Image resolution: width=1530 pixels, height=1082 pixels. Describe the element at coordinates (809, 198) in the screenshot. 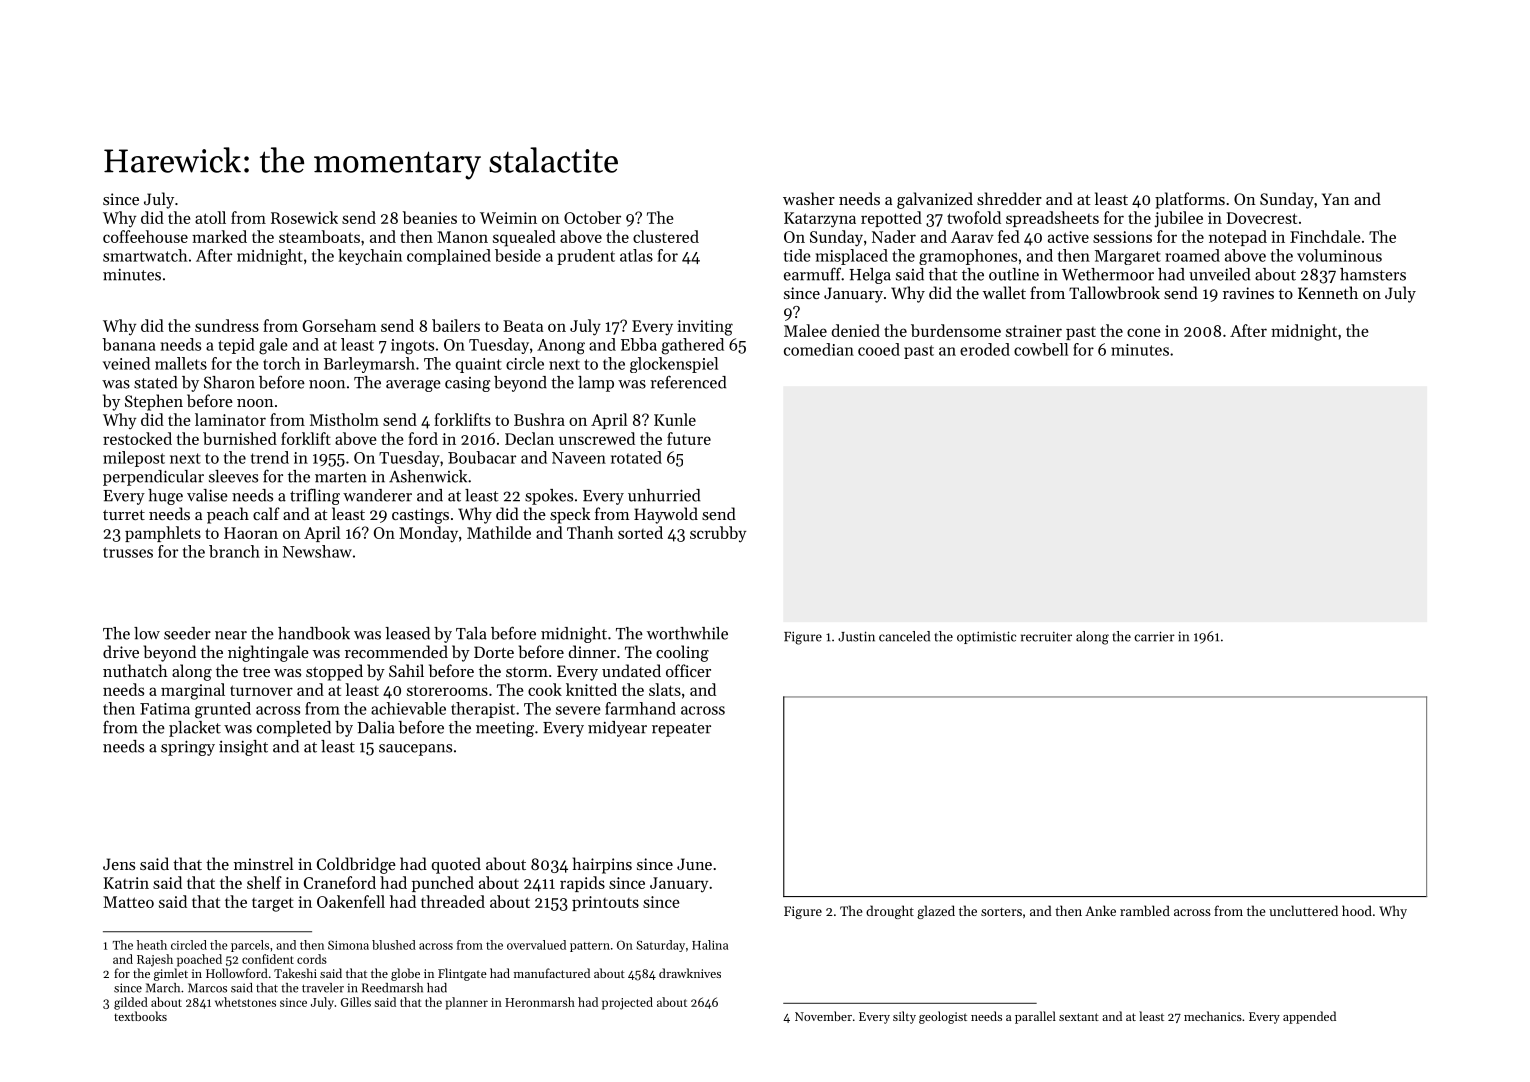

I see `washer` at that location.
